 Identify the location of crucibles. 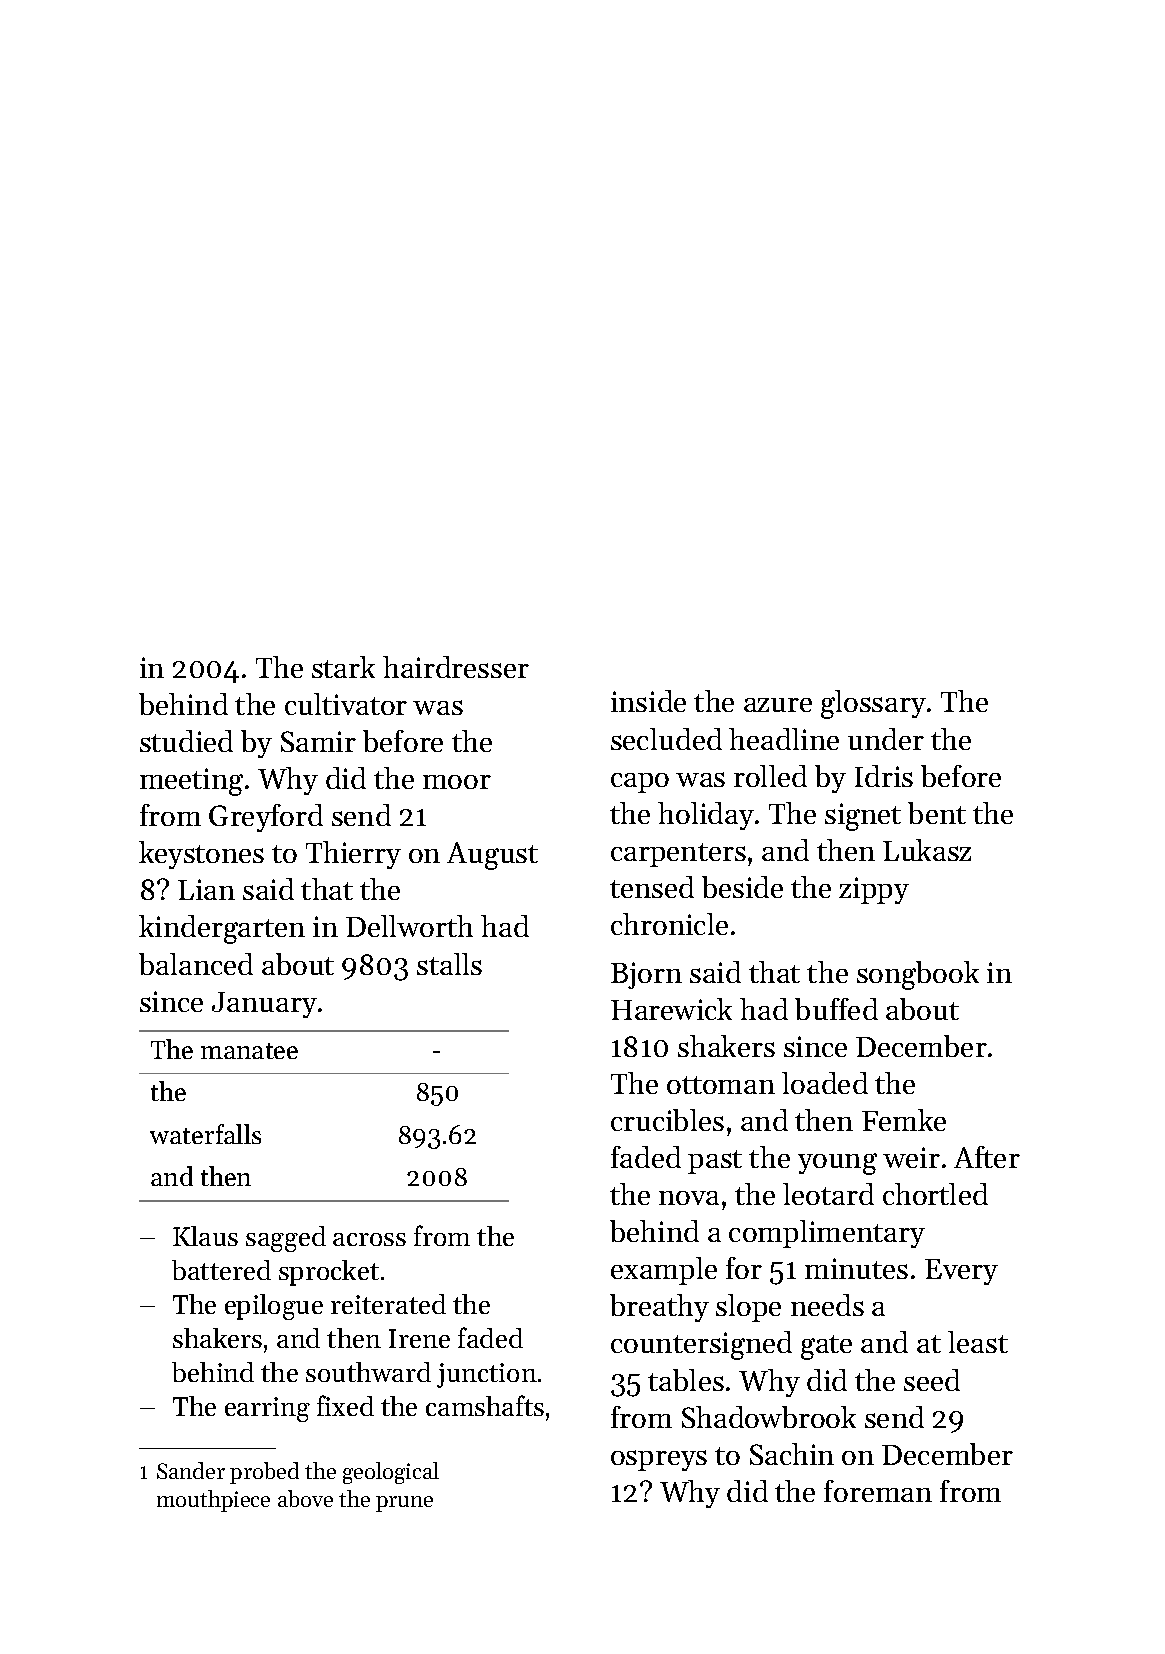
(667, 1120).
